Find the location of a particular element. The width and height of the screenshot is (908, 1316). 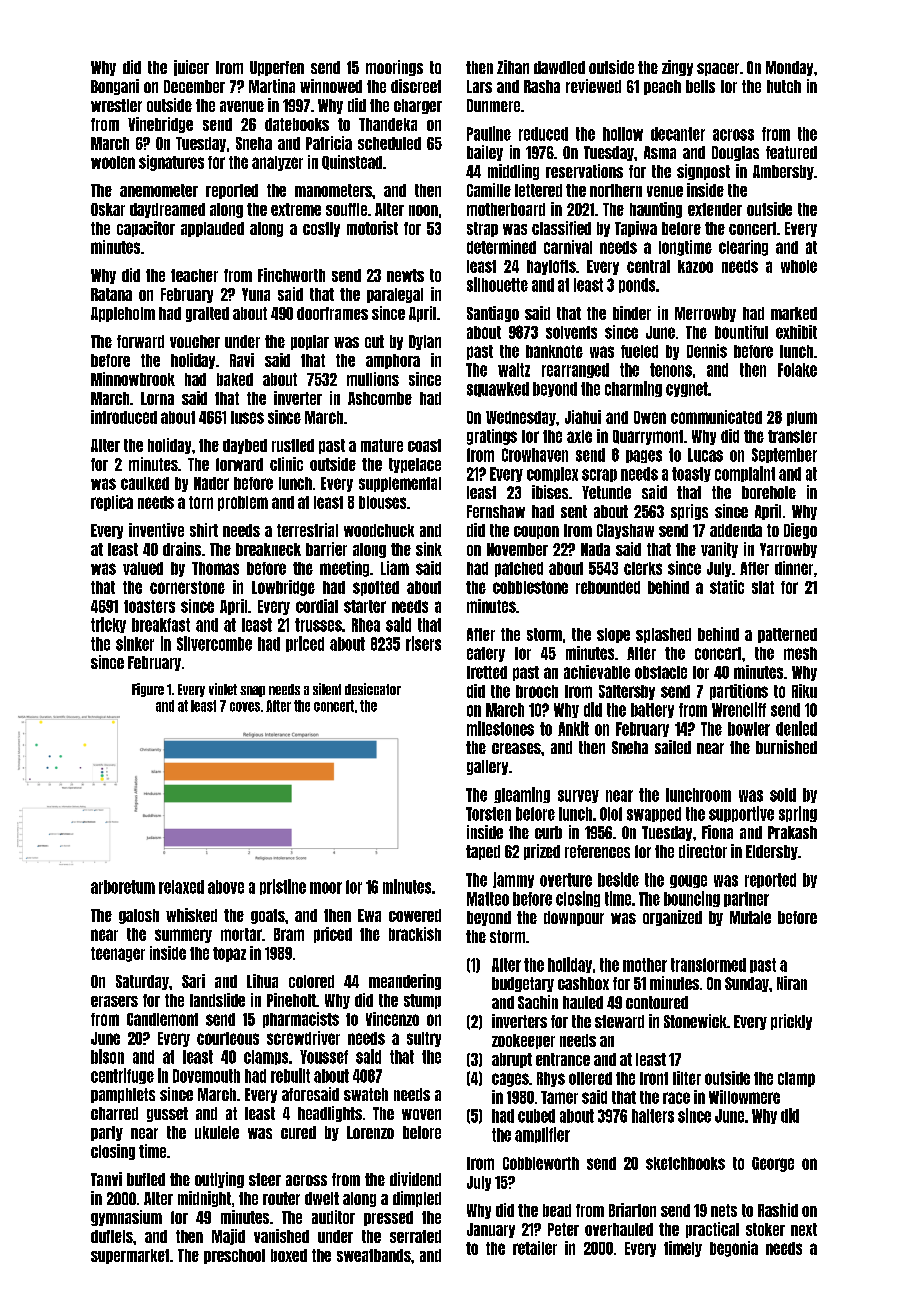

front is located at coordinates (654, 1078).
